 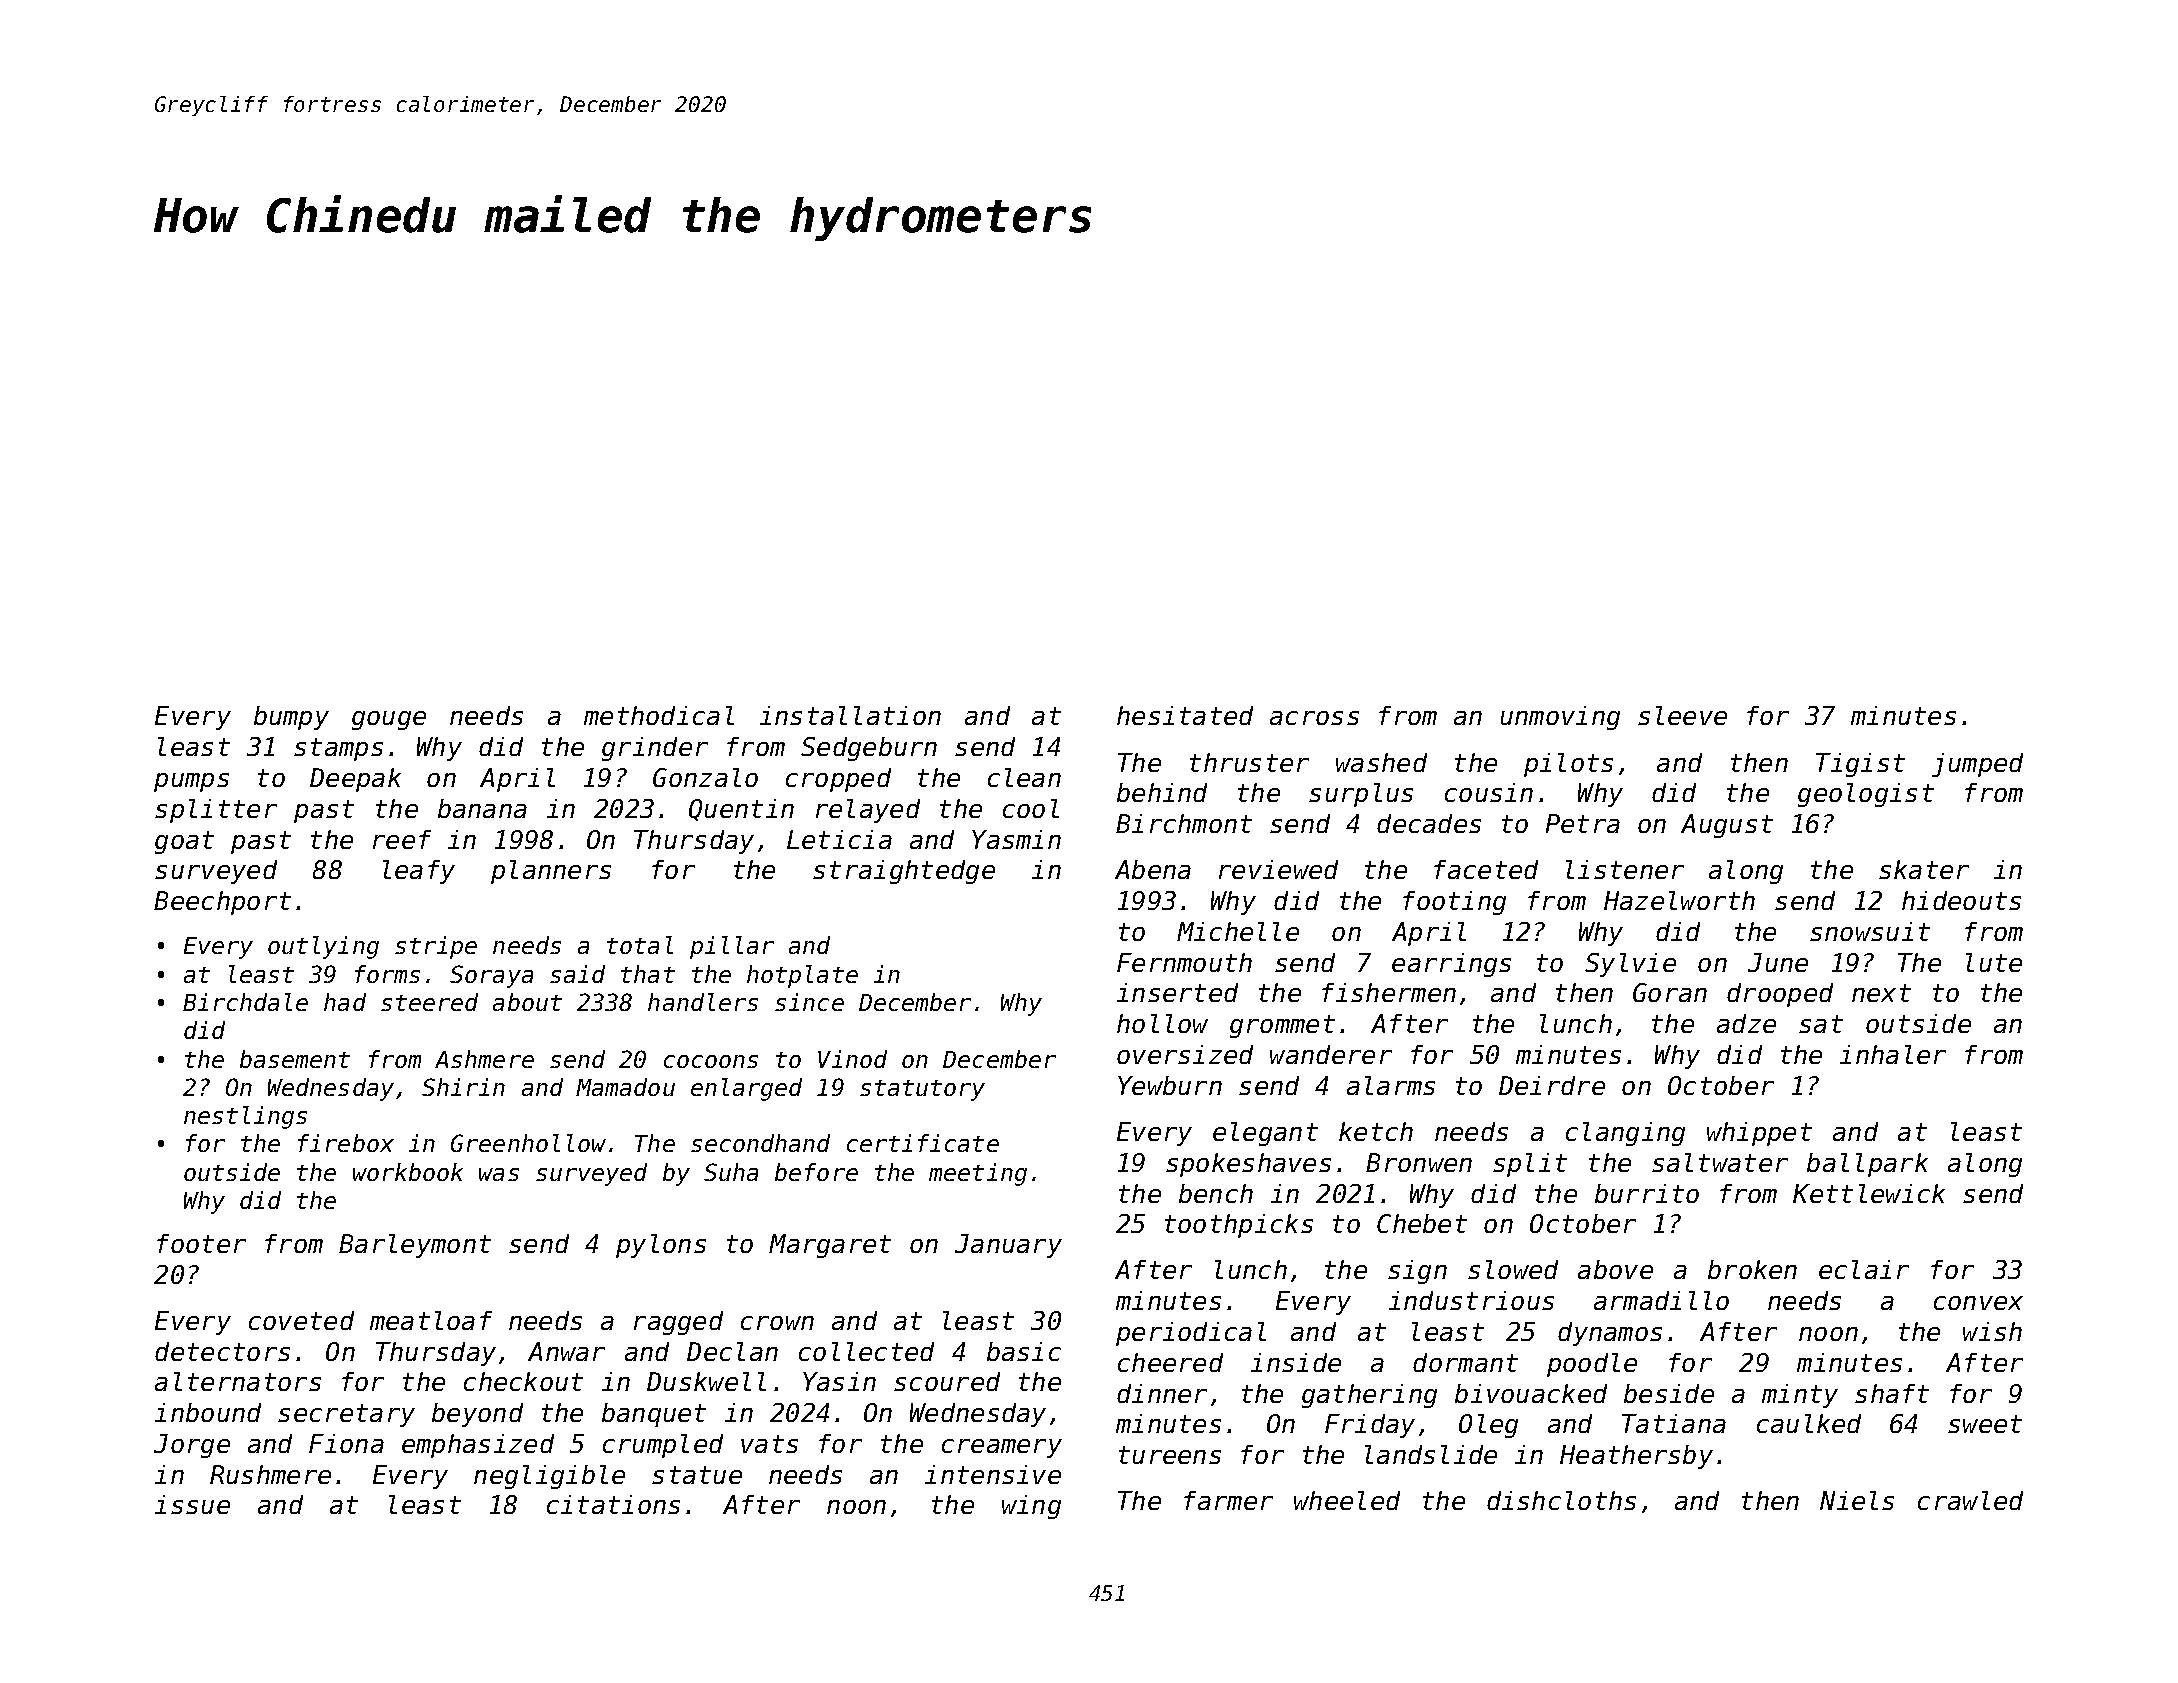 What do you see at coordinates (338, 749) in the document?
I see `stamps` at bounding box center [338, 749].
